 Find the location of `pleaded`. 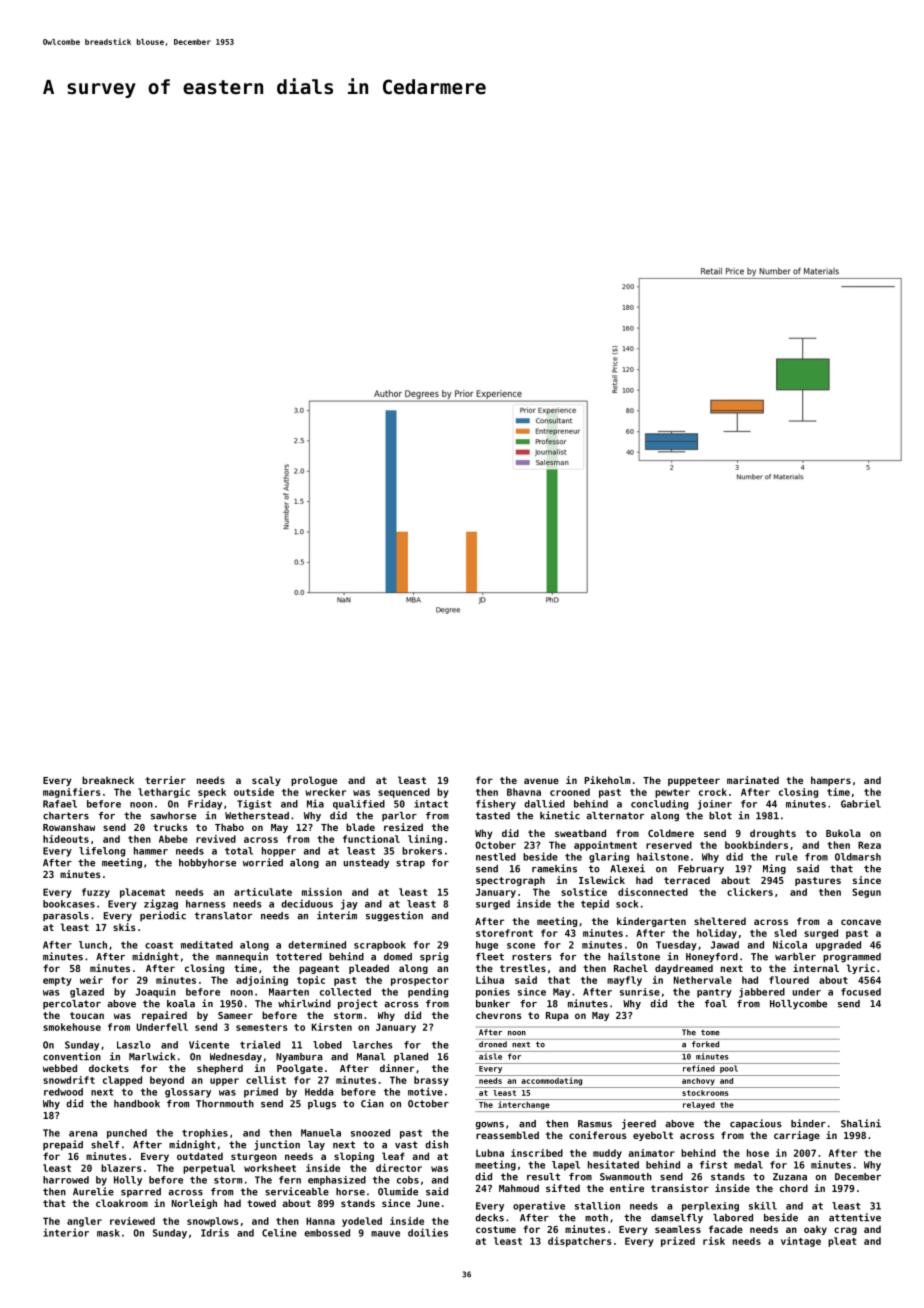

pleaded is located at coordinates (369, 969).
